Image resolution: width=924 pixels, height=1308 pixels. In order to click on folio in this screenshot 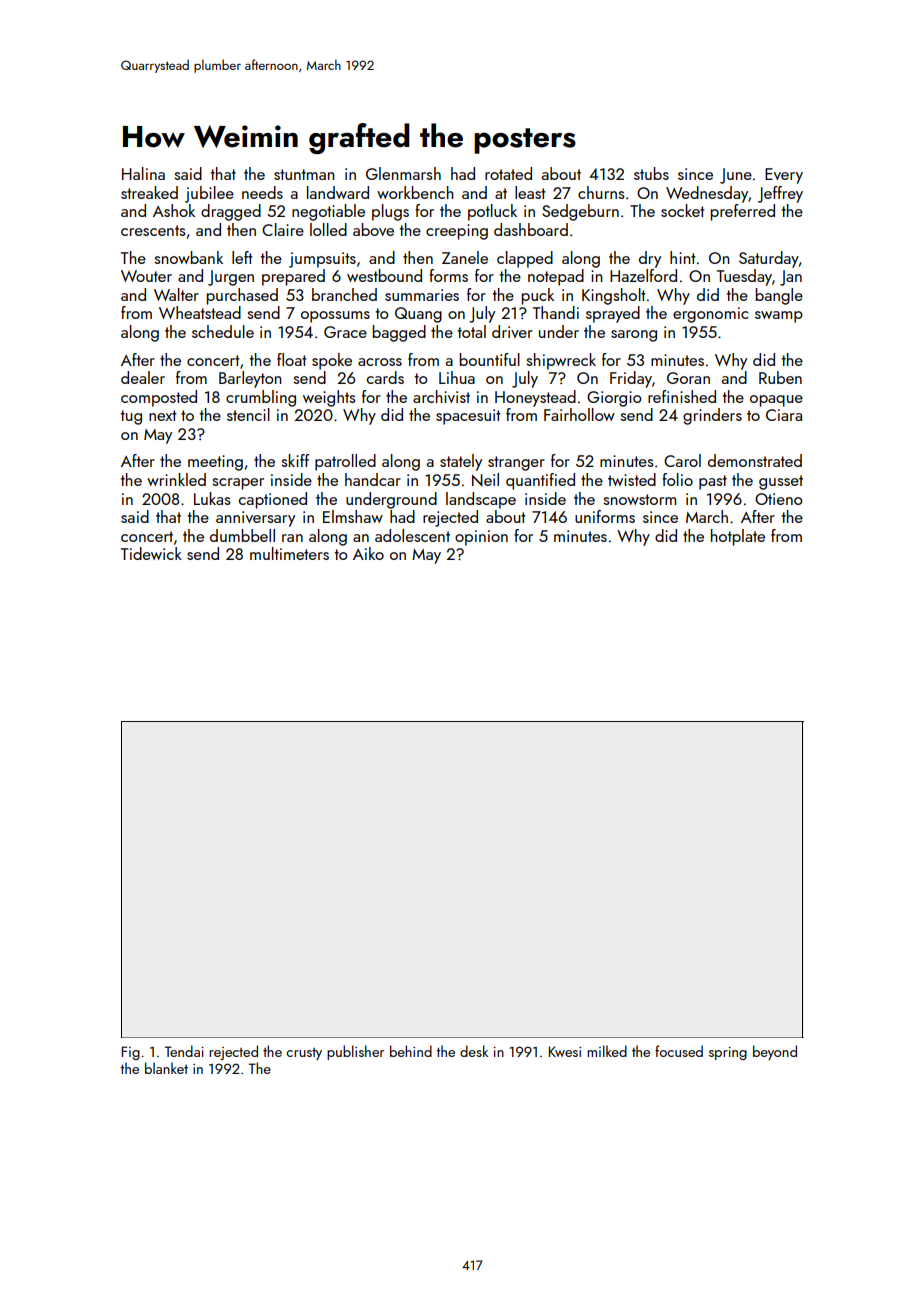, I will do `click(677, 479)`.
